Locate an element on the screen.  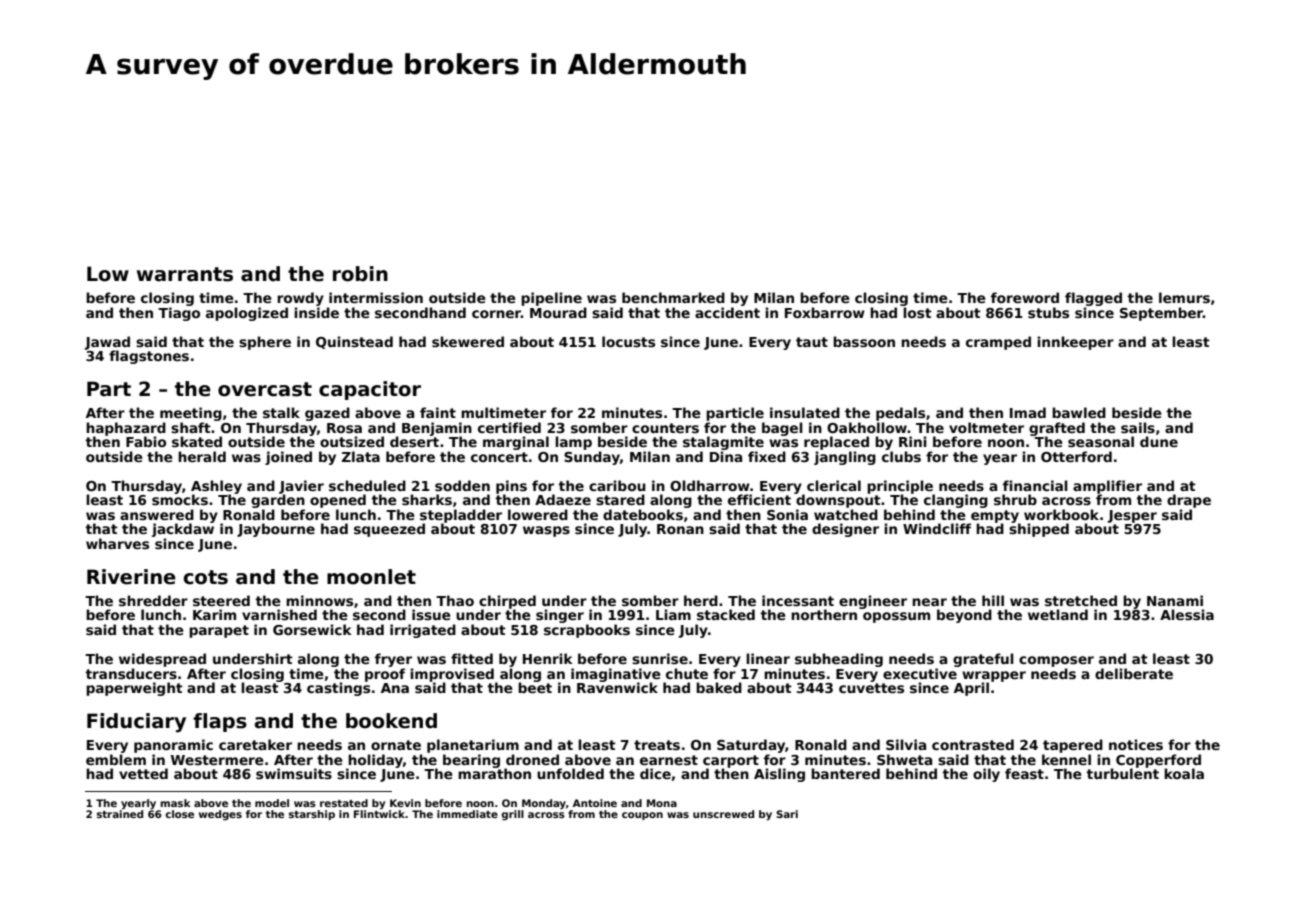
warrants is located at coordinates (185, 274).
